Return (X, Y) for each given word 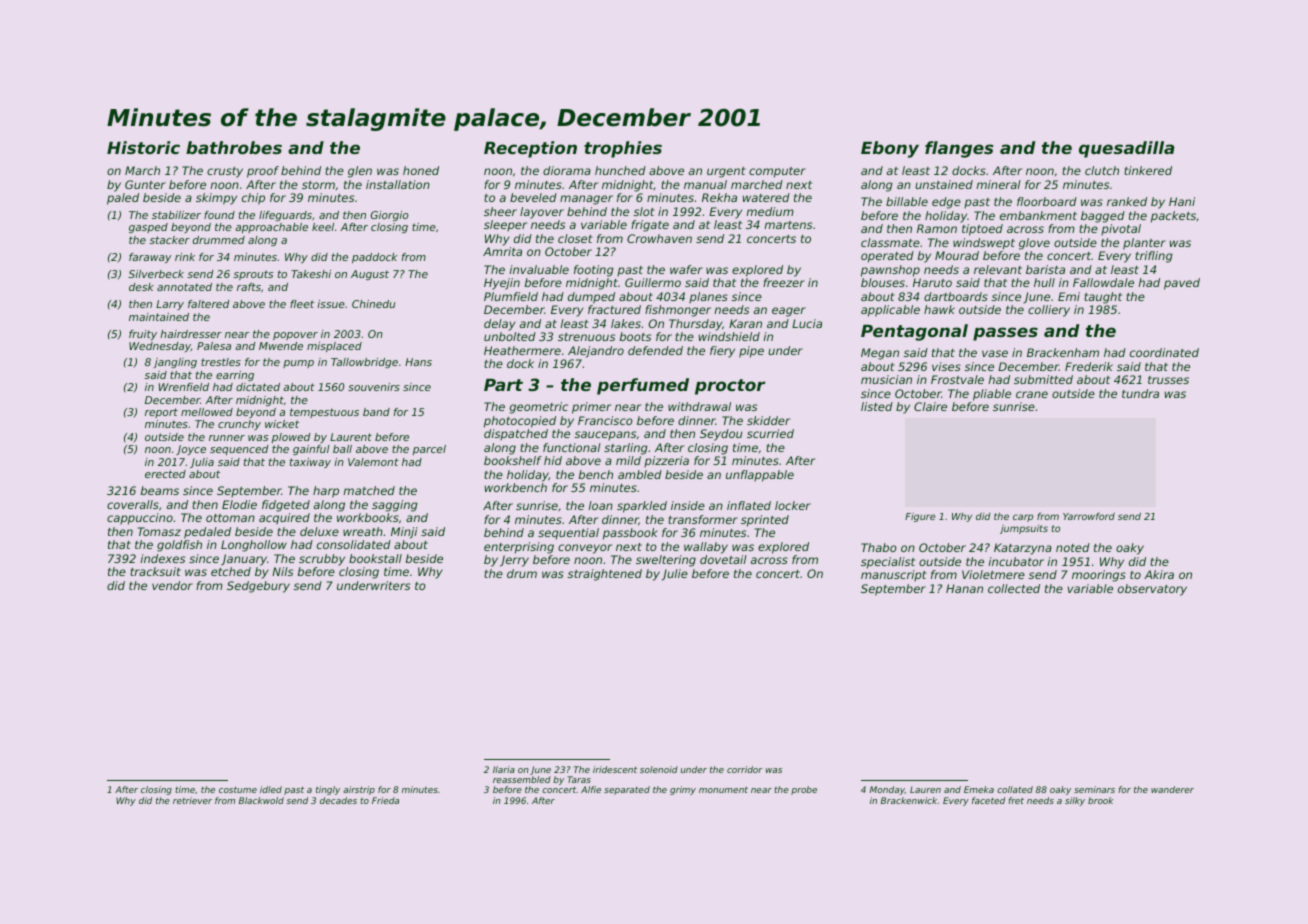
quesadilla (1126, 149)
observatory (1152, 590)
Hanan (964, 588)
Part (503, 385)
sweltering (666, 561)
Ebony (890, 149)
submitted (1043, 379)
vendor (172, 585)
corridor (745, 769)
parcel (429, 450)
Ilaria (504, 769)
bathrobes (234, 147)
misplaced (334, 347)
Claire (930, 406)
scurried (770, 433)
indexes (163, 558)
